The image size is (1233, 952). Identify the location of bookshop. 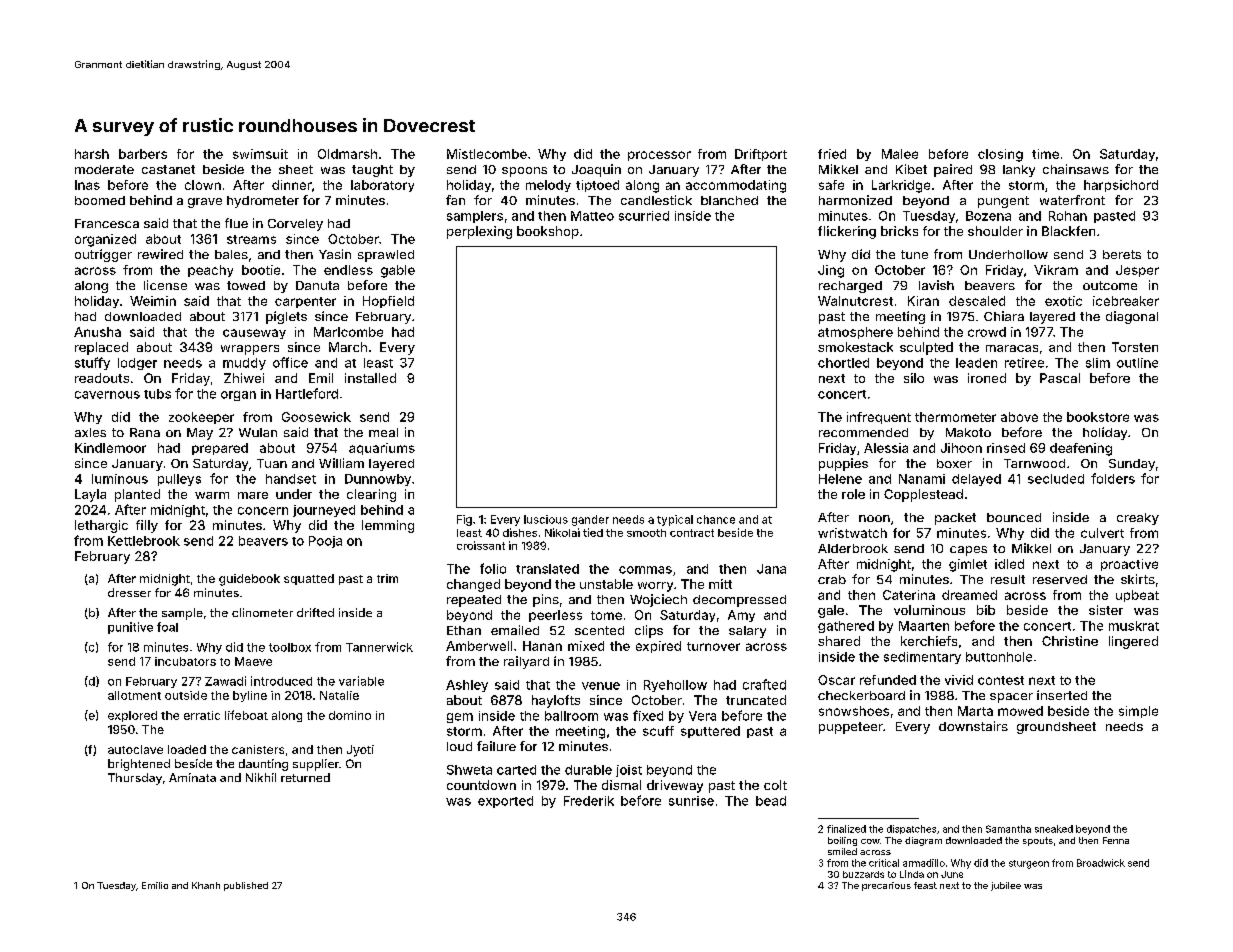
(548, 232).
